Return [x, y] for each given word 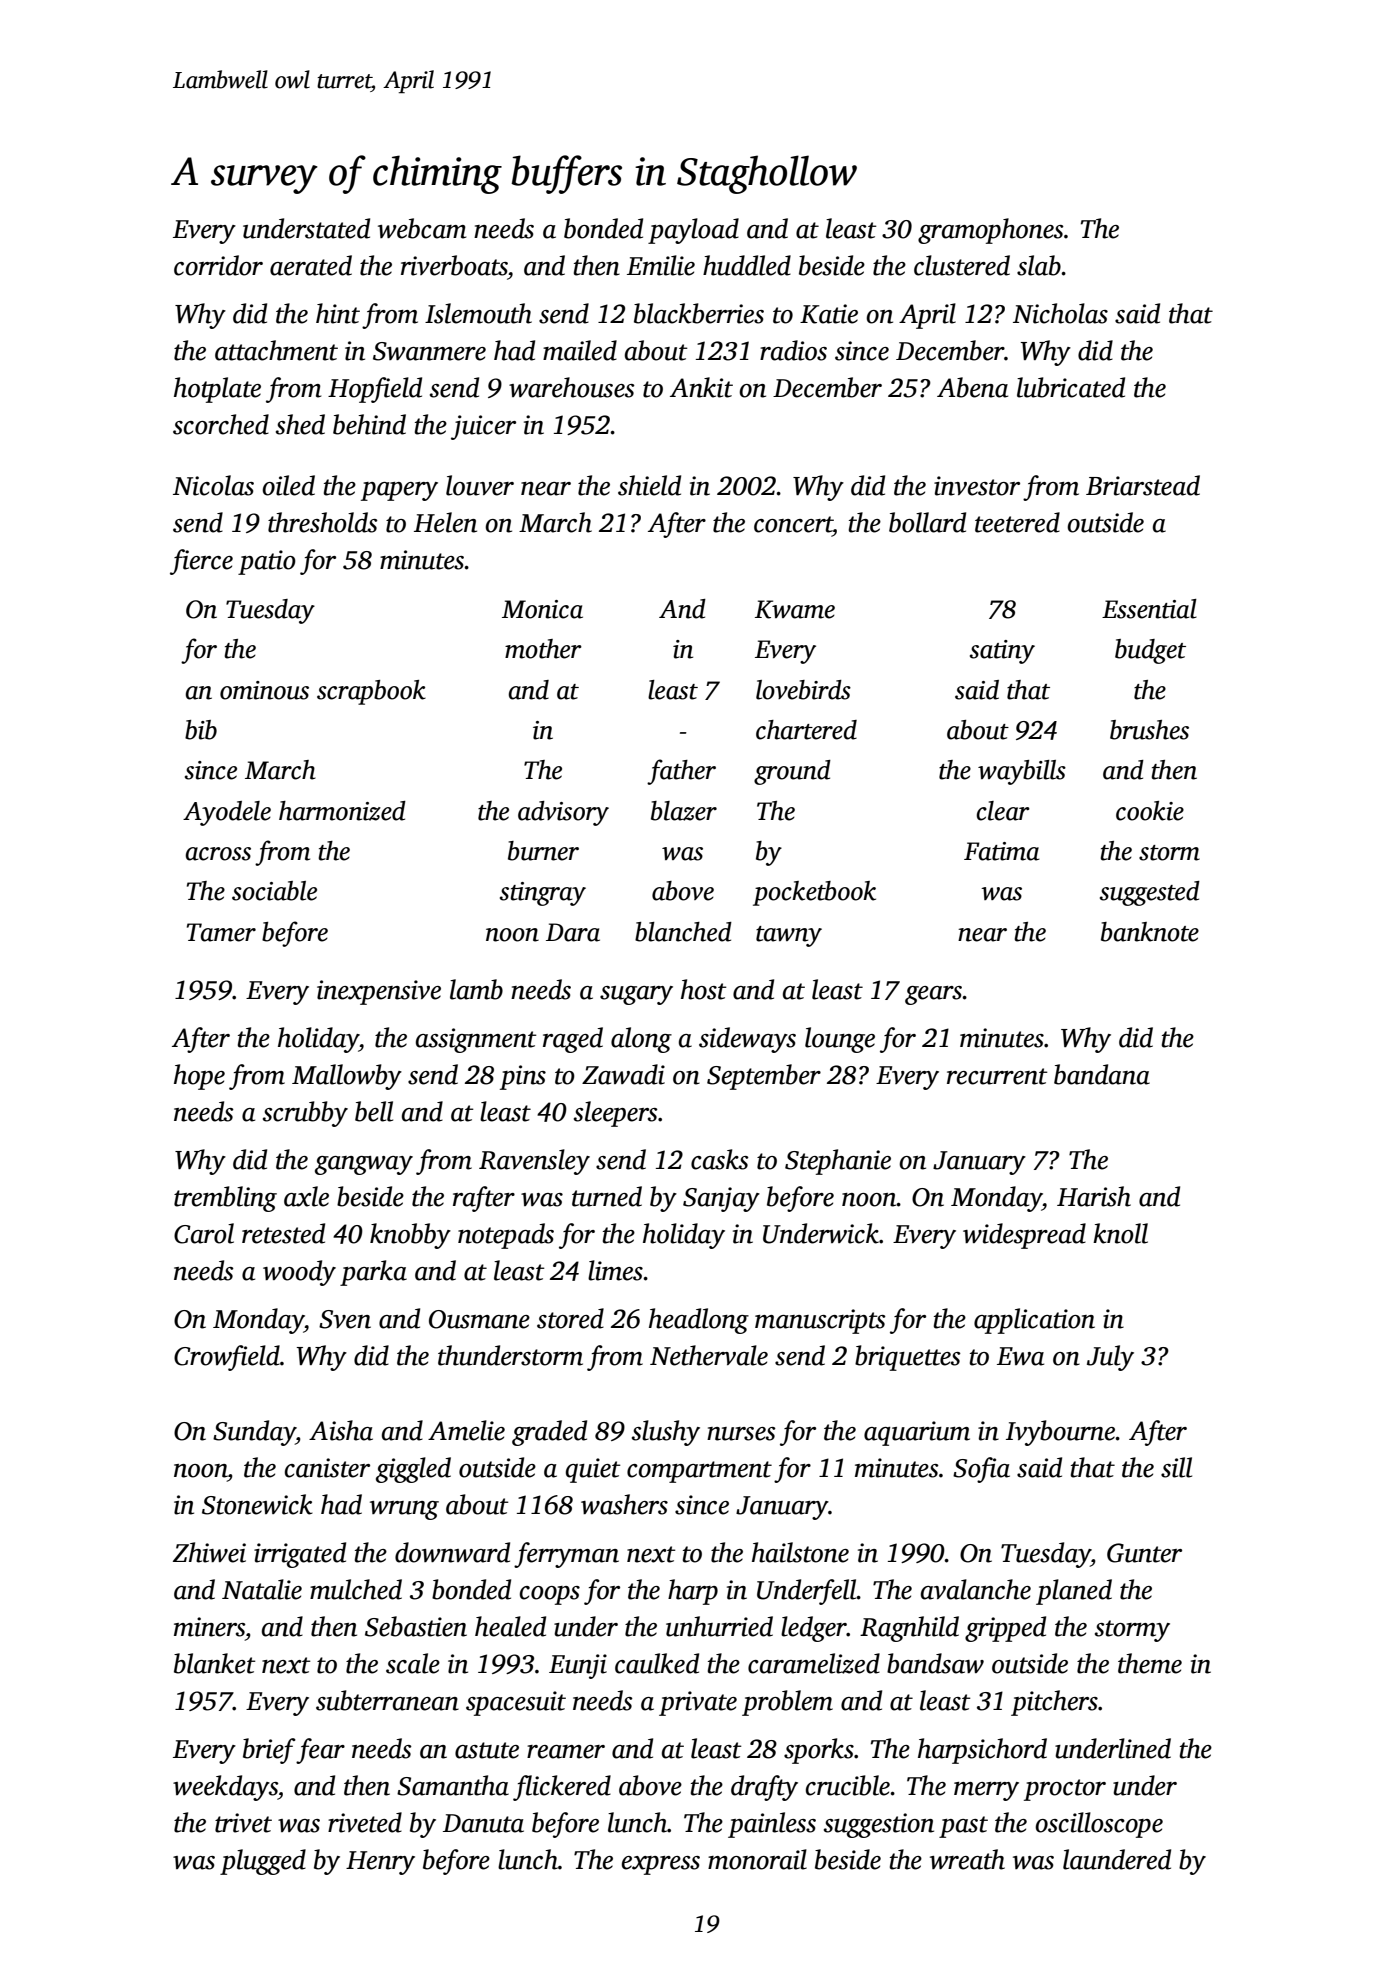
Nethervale [709, 1355]
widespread [1024, 1236]
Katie [829, 314]
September [764, 1077]
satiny [1002, 652]
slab [1039, 265]
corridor [218, 265]
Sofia [981, 1470]
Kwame [795, 609]
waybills [1022, 772]
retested [283, 1233]
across [218, 854]
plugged [263, 1862]
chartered [806, 730]
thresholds [323, 522]
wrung [404, 1510]
